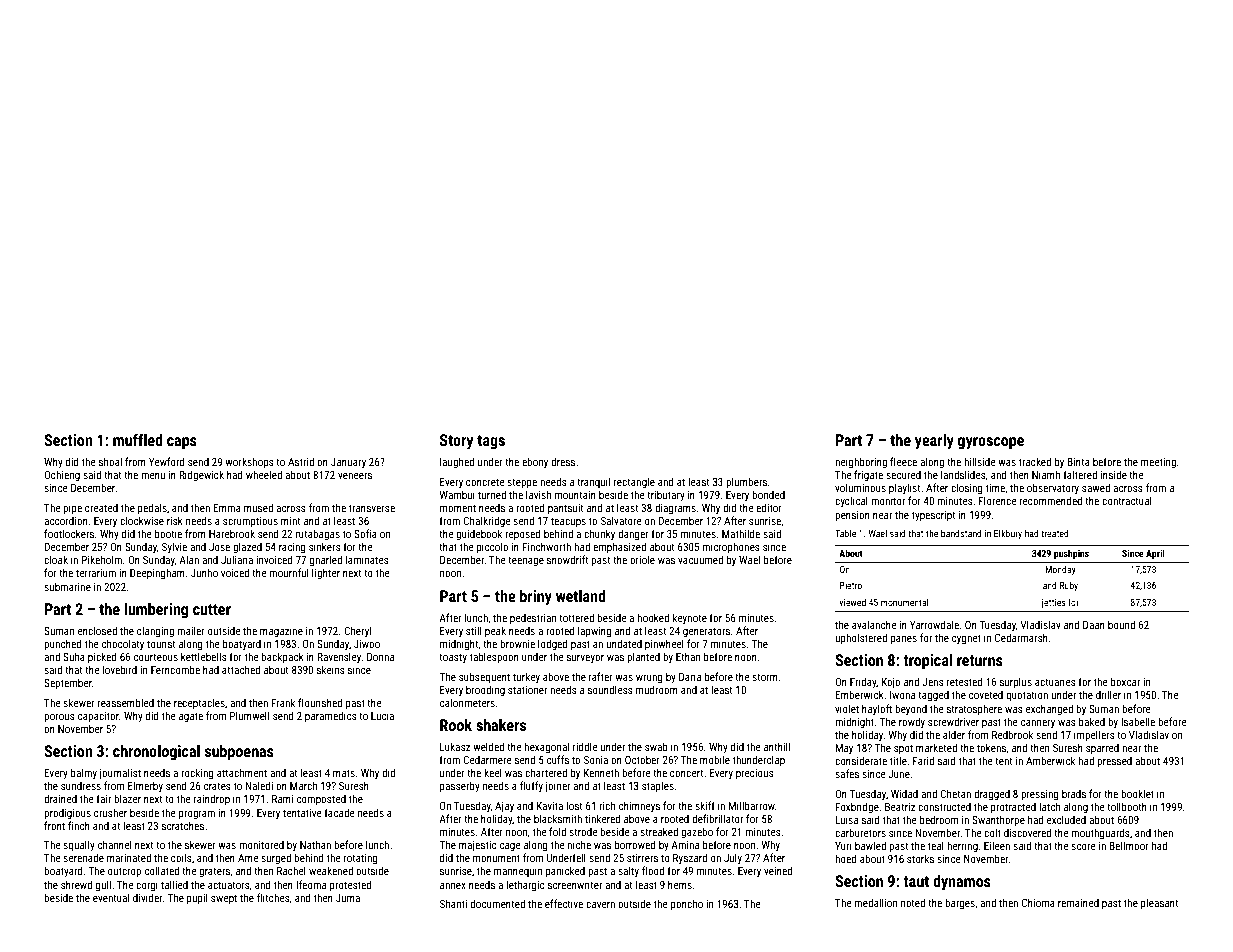  I want to click on Story, so click(456, 442).
